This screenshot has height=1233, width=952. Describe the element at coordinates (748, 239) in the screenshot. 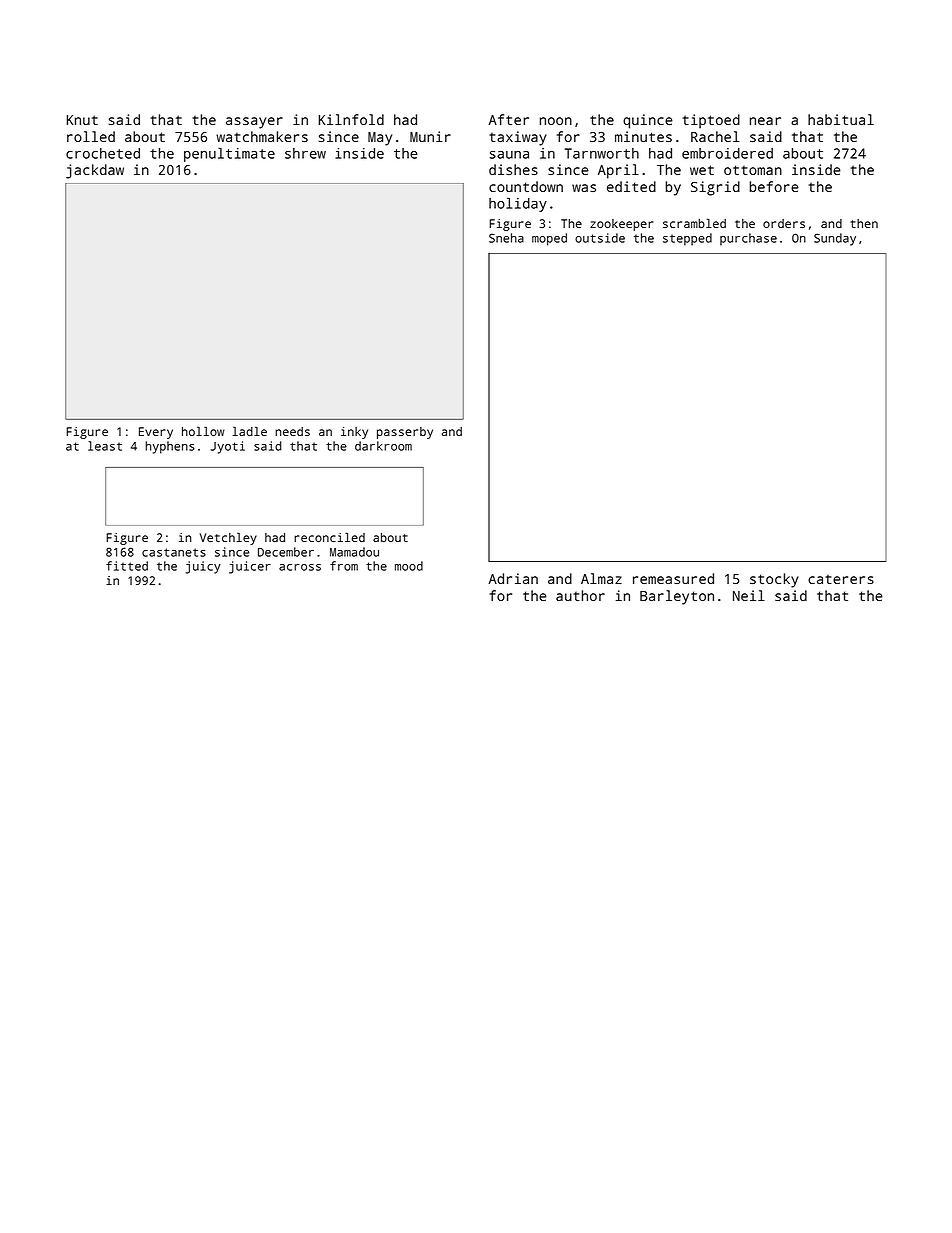

I see `purchase` at that location.
